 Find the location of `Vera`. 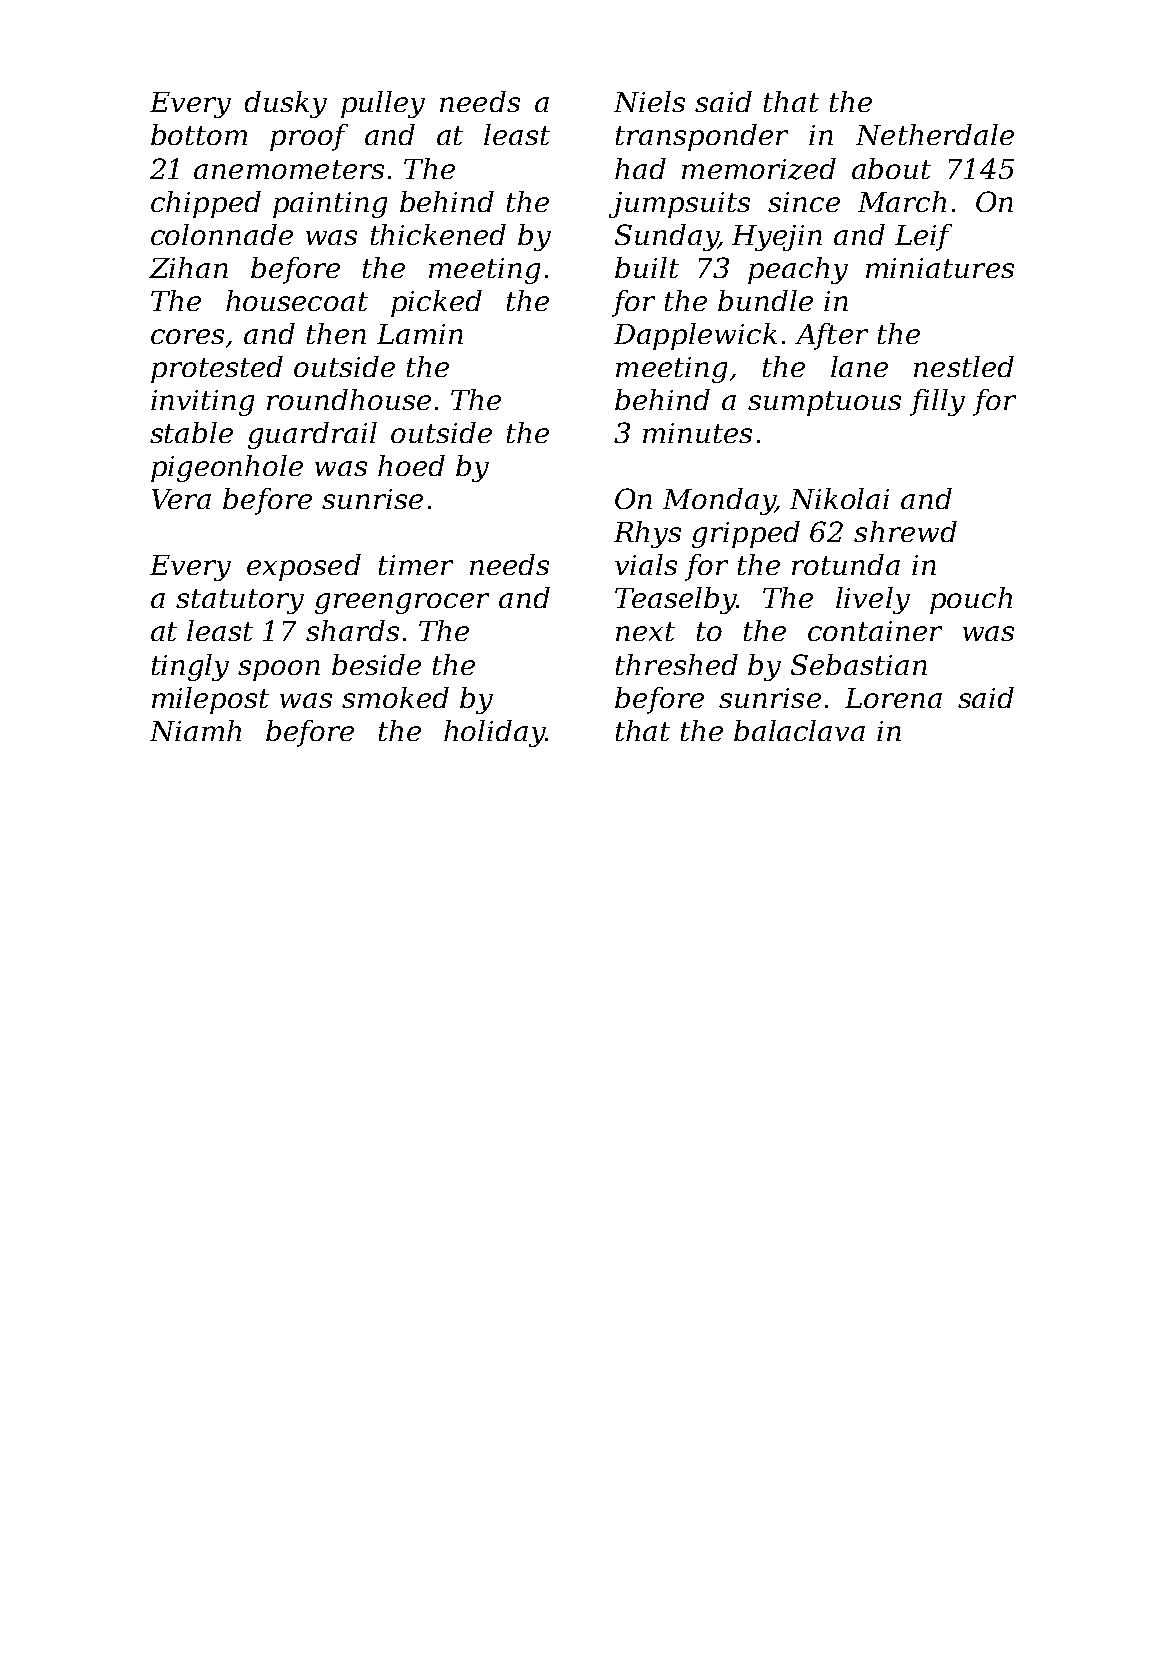

Vera is located at coordinates (181, 499).
